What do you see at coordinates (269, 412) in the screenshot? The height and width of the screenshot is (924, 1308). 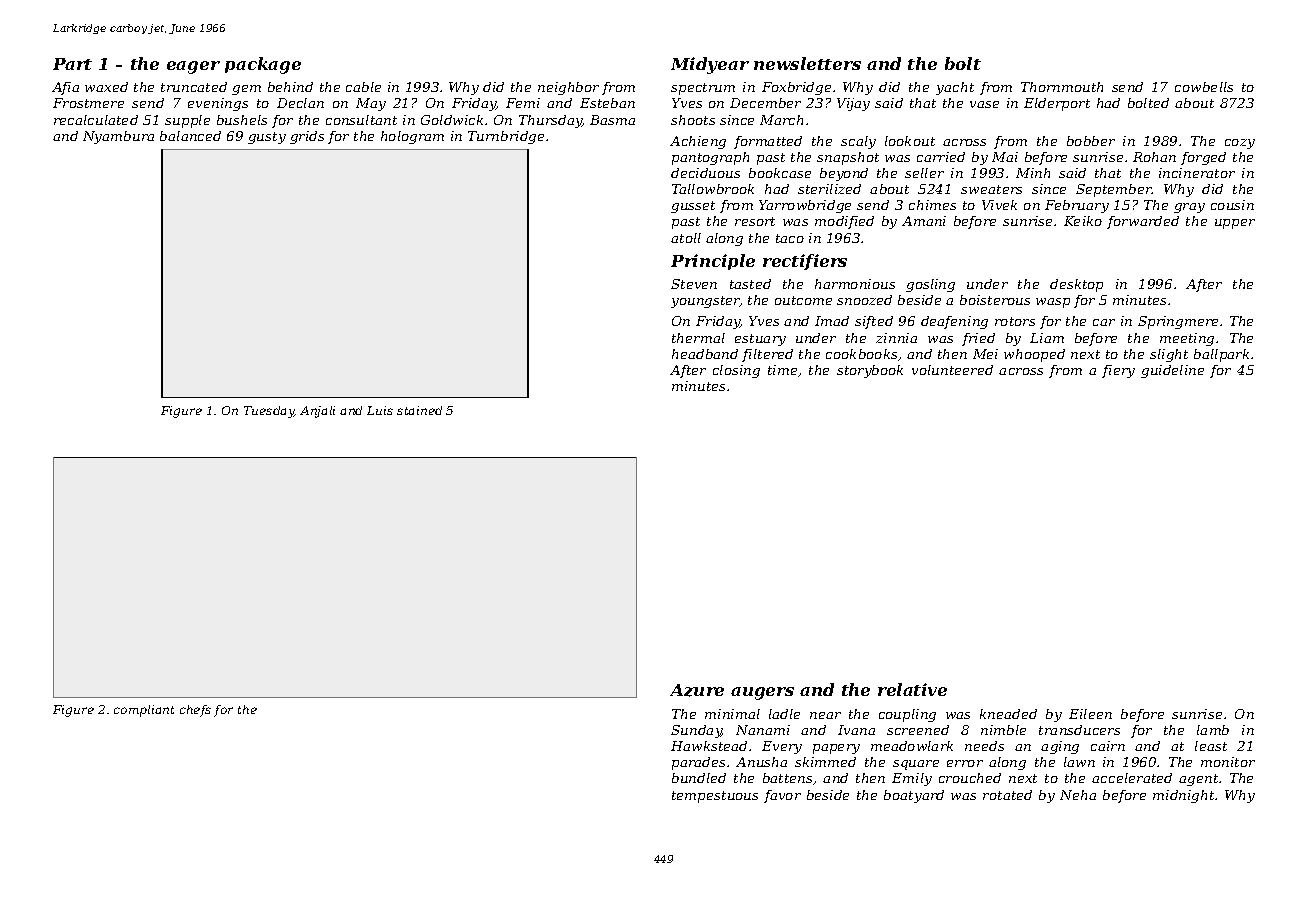 I see `Tuesday` at bounding box center [269, 412].
